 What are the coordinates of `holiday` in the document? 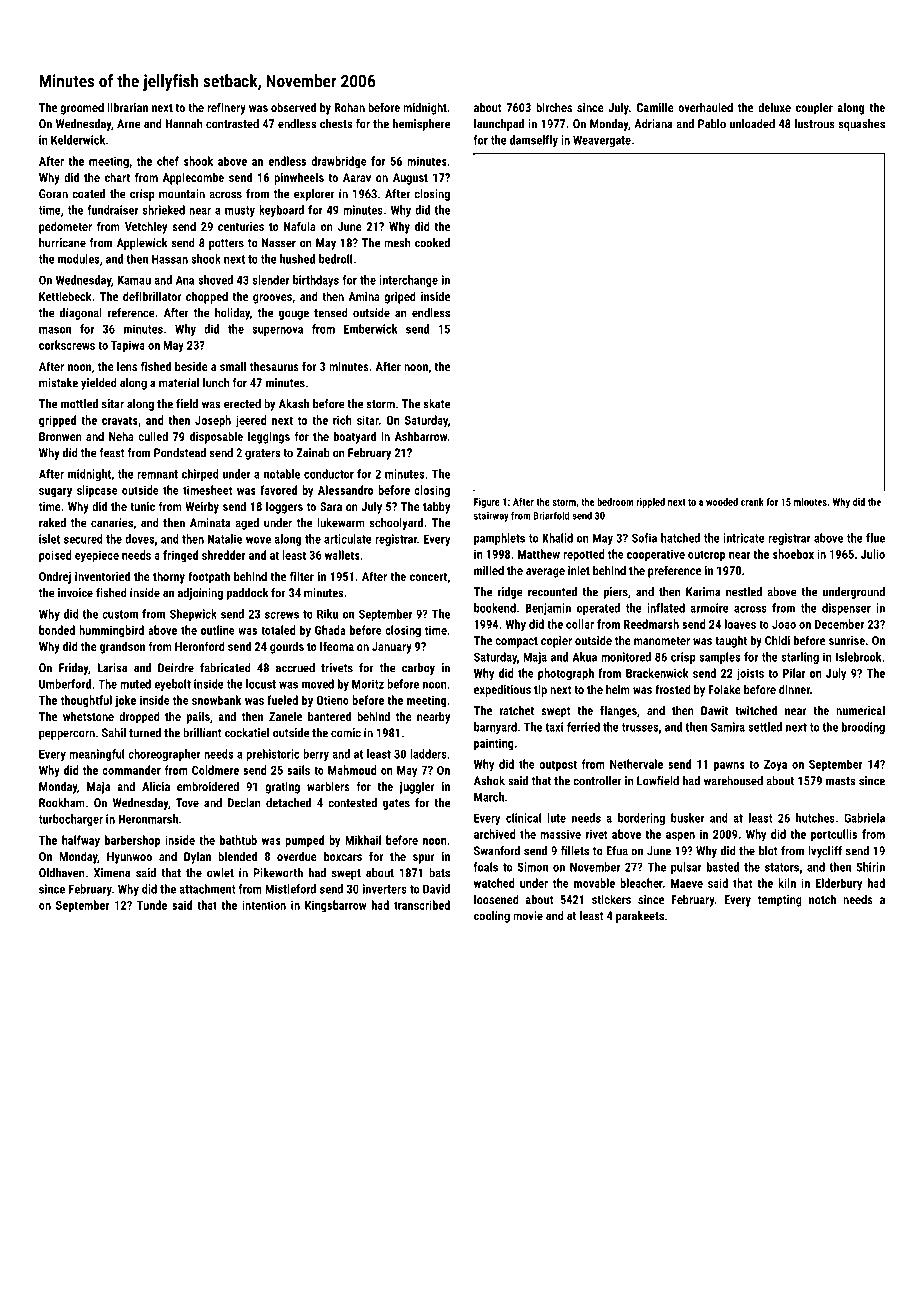 It's located at (232, 314).
